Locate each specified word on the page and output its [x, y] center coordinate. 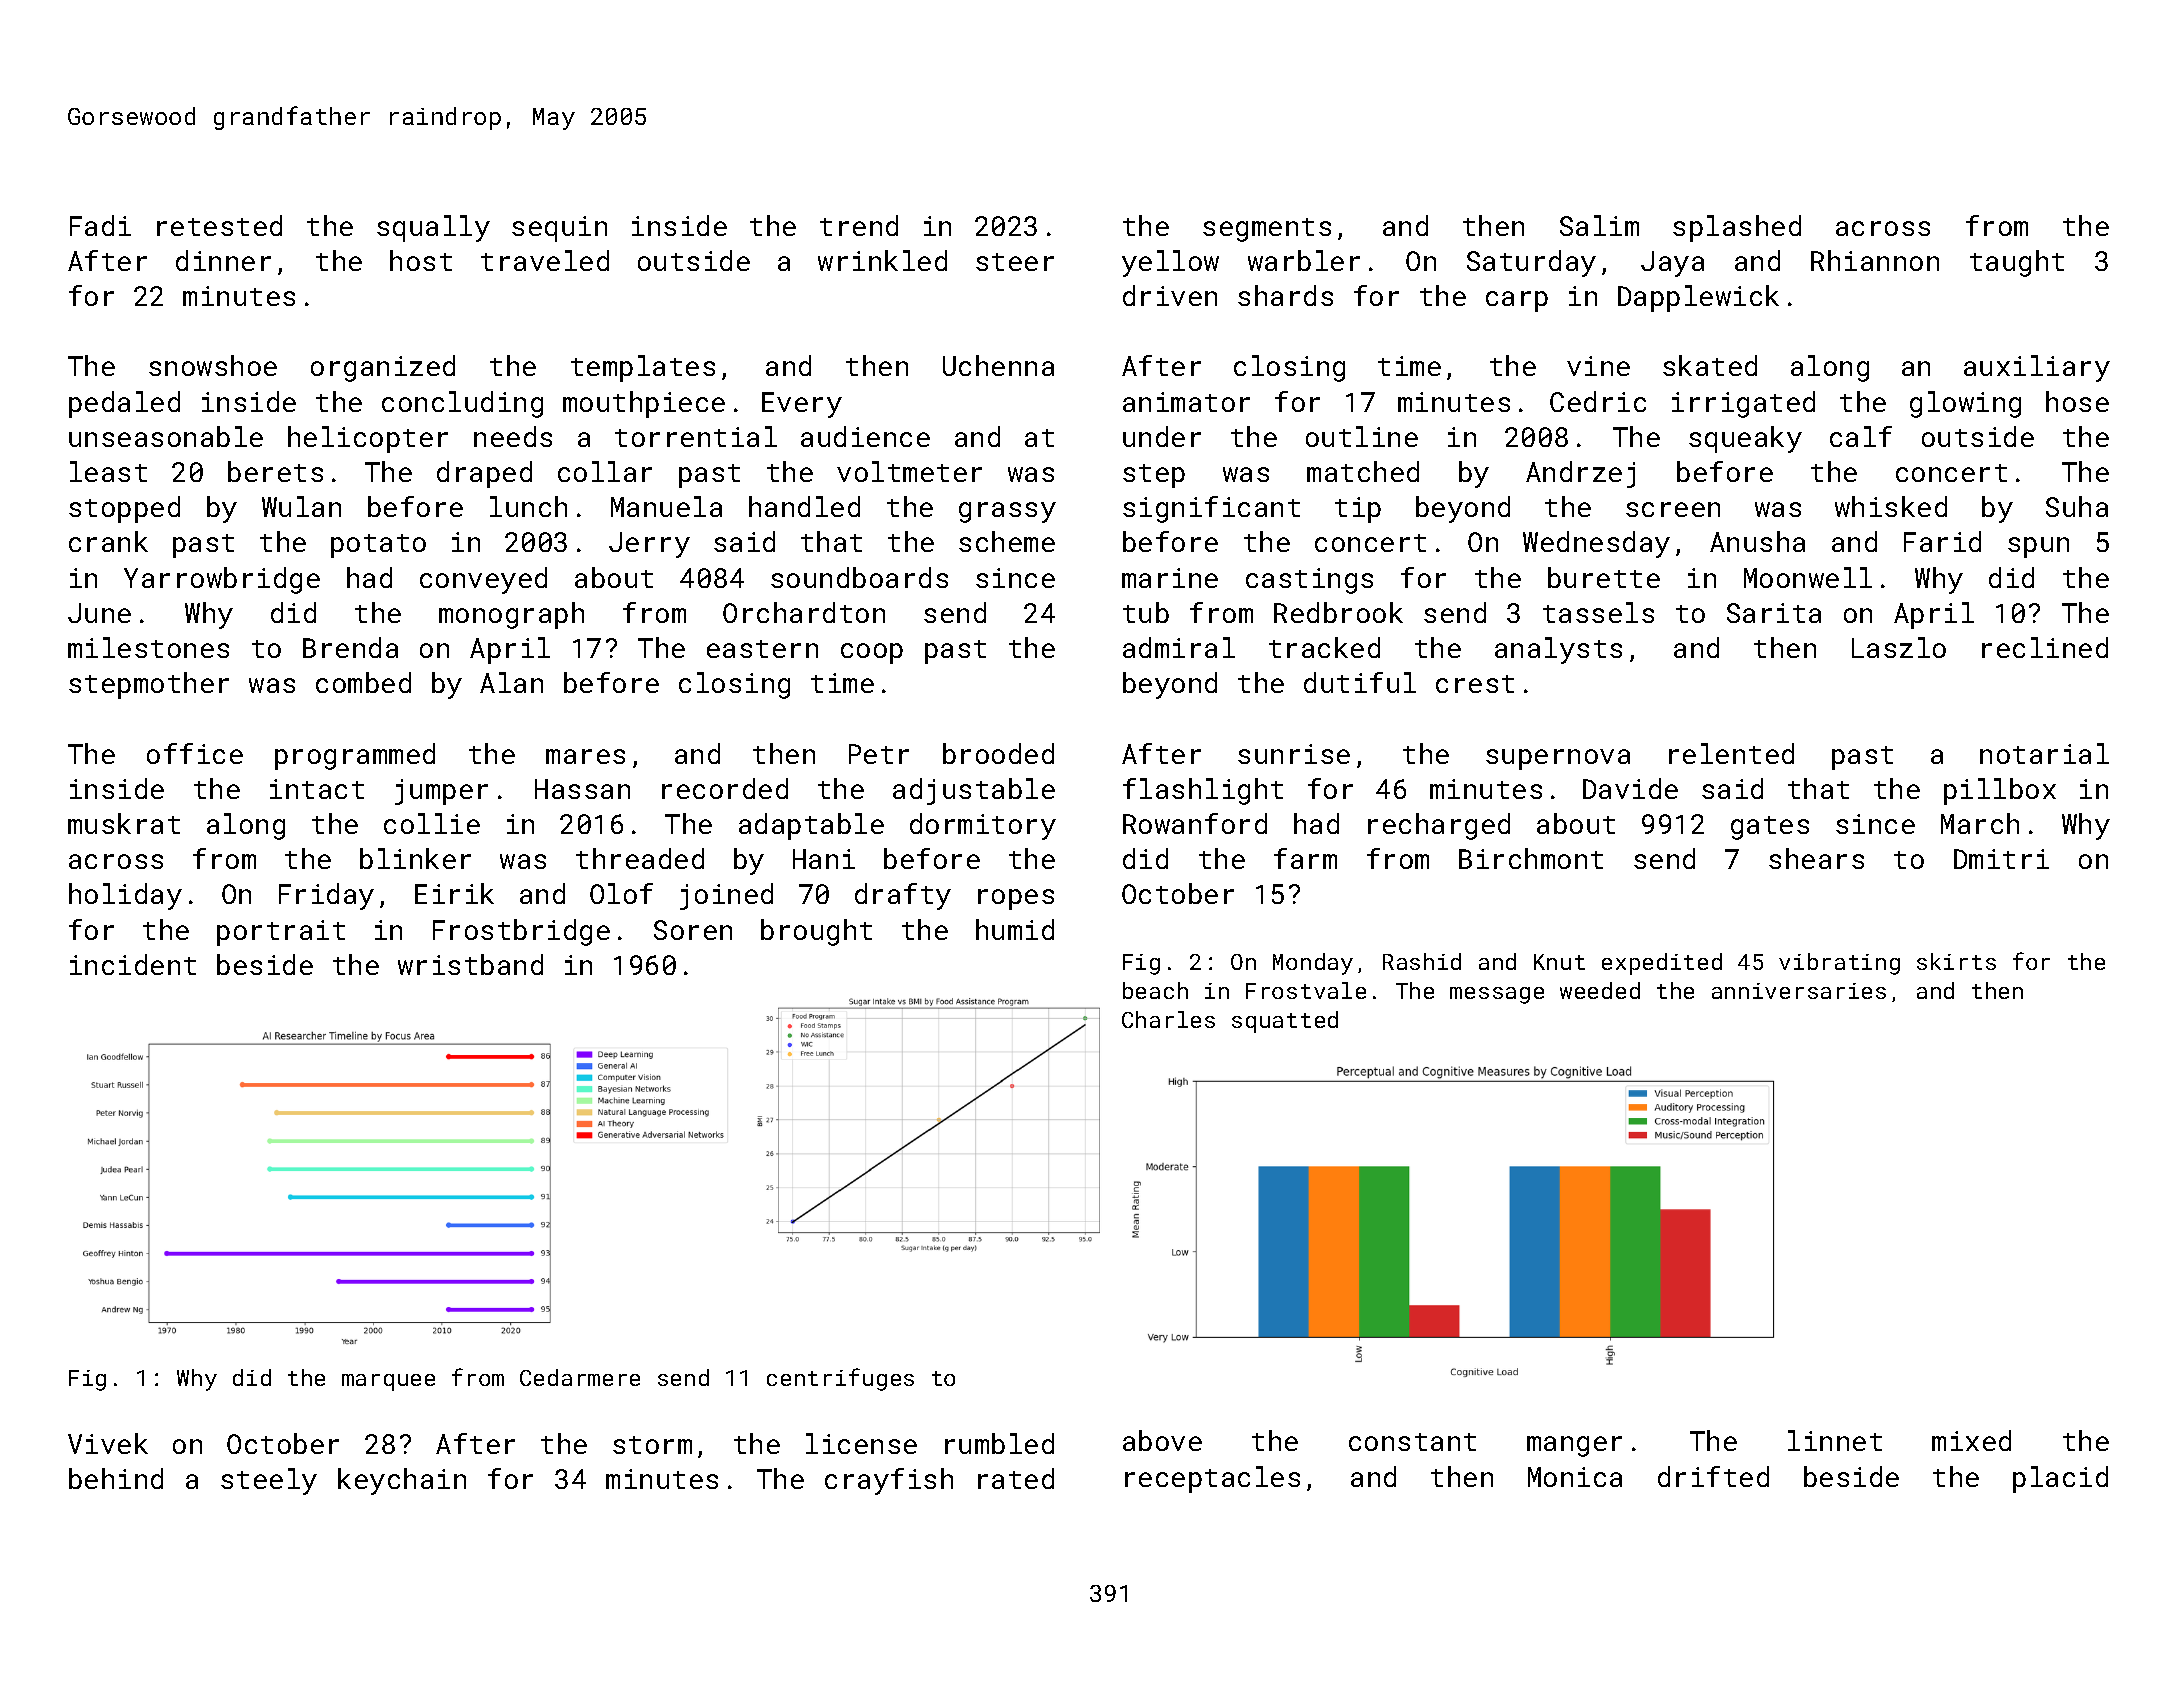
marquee [388, 1382]
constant [1412, 1442]
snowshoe [213, 365]
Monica [1575, 1477]
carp [1517, 301]
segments [1267, 230]
